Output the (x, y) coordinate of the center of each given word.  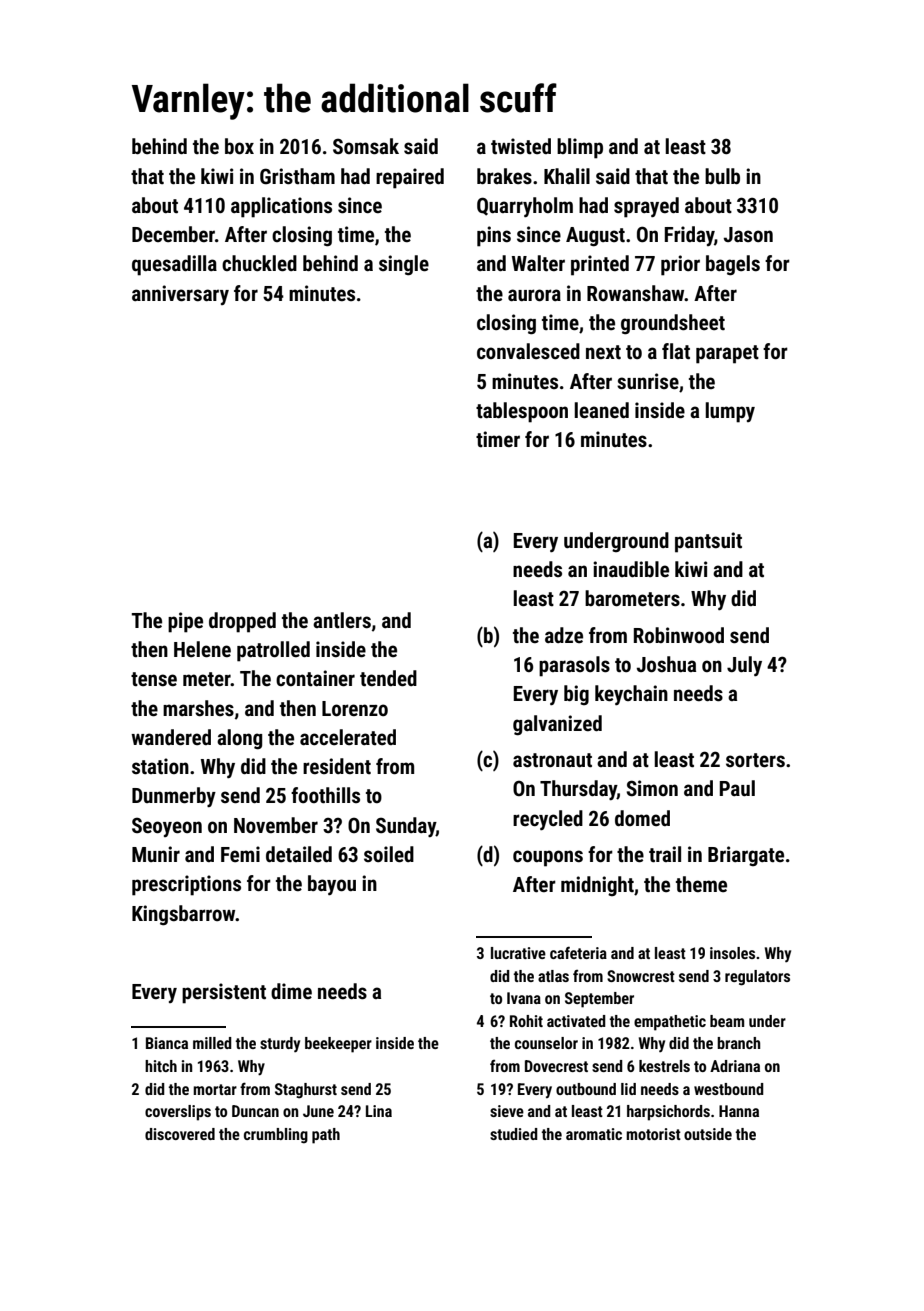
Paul (737, 788)
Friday (689, 236)
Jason (748, 234)
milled (212, 1043)
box (239, 146)
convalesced (528, 351)
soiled (389, 854)
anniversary (180, 295)
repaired (410, 178)
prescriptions (186, 885)
